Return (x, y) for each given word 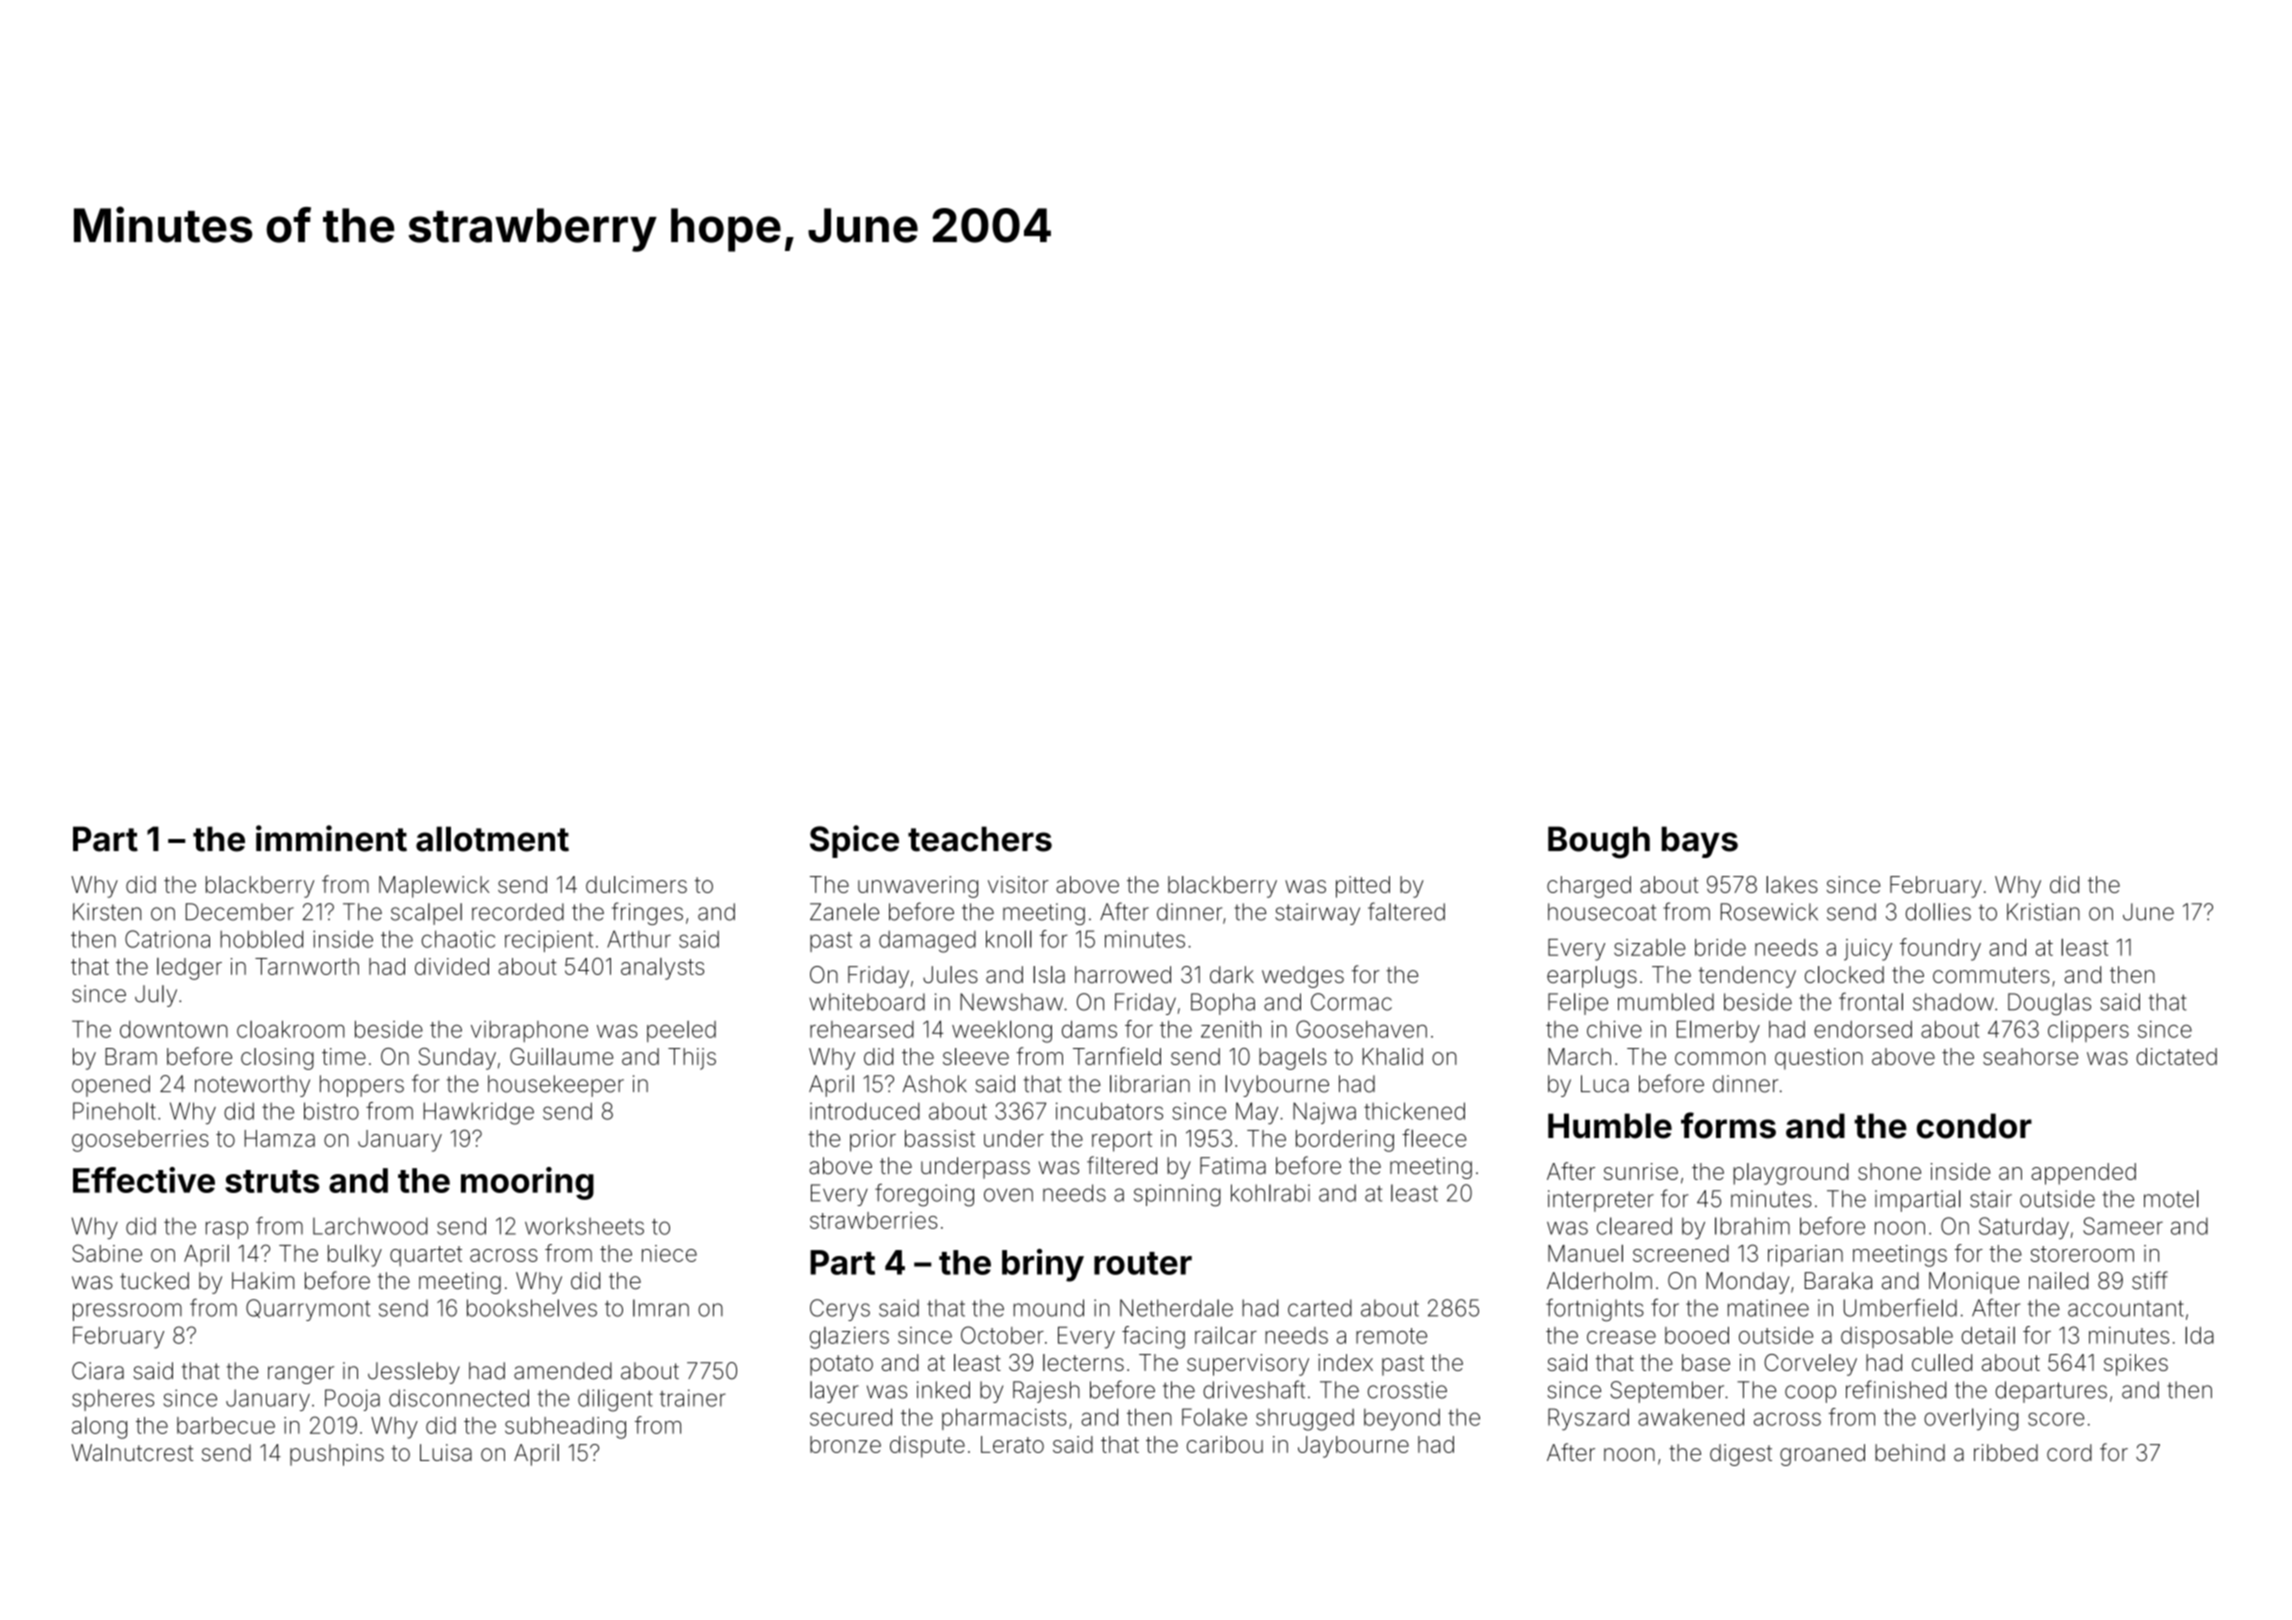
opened (111, 1086)
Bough (1599, 842)
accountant (2126, 1308)
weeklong (1002, 1031)
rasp (227, 1230)
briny (1043, 1265)
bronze (845, 1444)
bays (1700, 842)
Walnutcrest (132, 1452)
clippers (2088, 1031)
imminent (331, 838)
